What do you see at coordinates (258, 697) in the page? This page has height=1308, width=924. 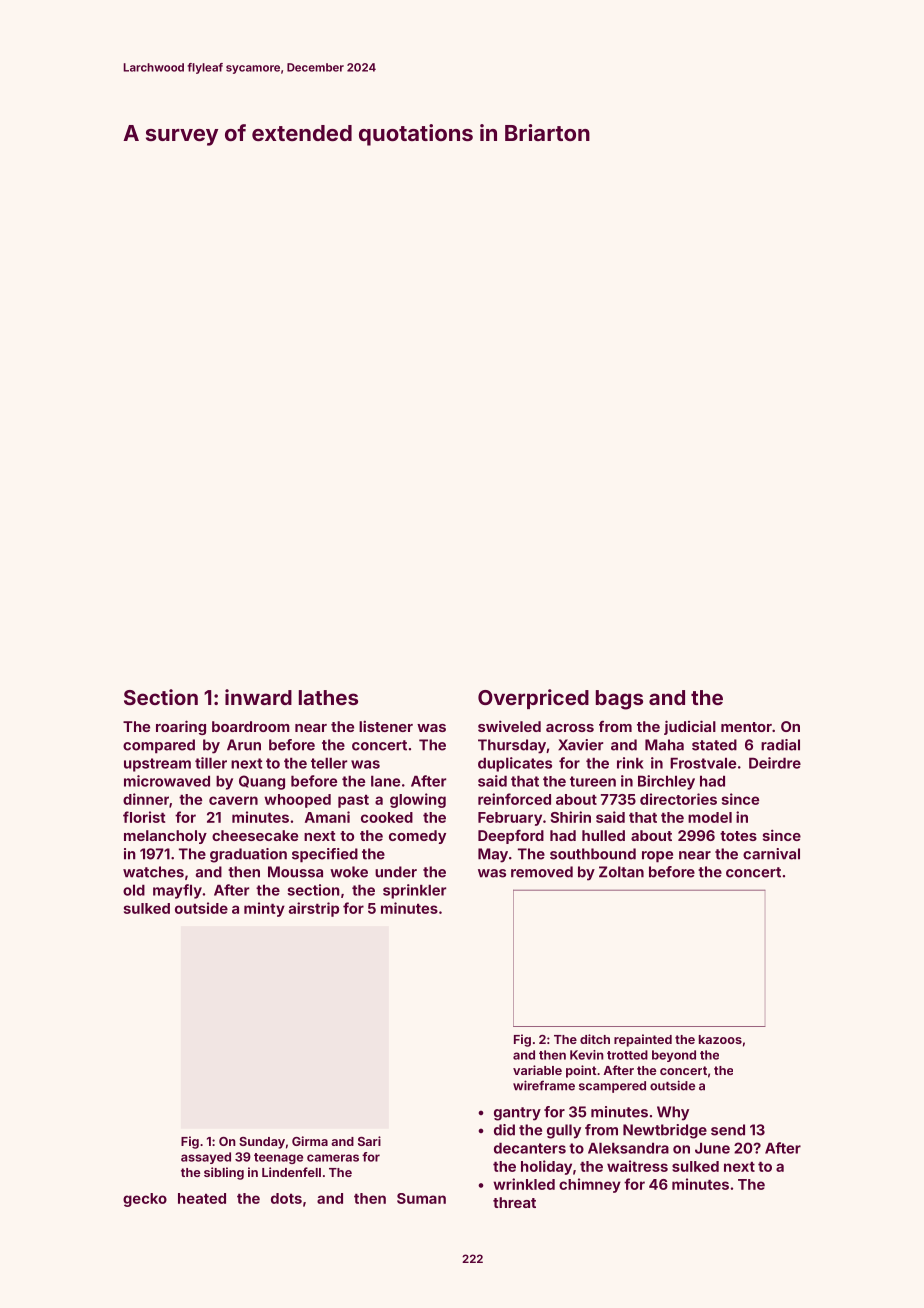 I see `inward` at bounding box center [258, 697].
